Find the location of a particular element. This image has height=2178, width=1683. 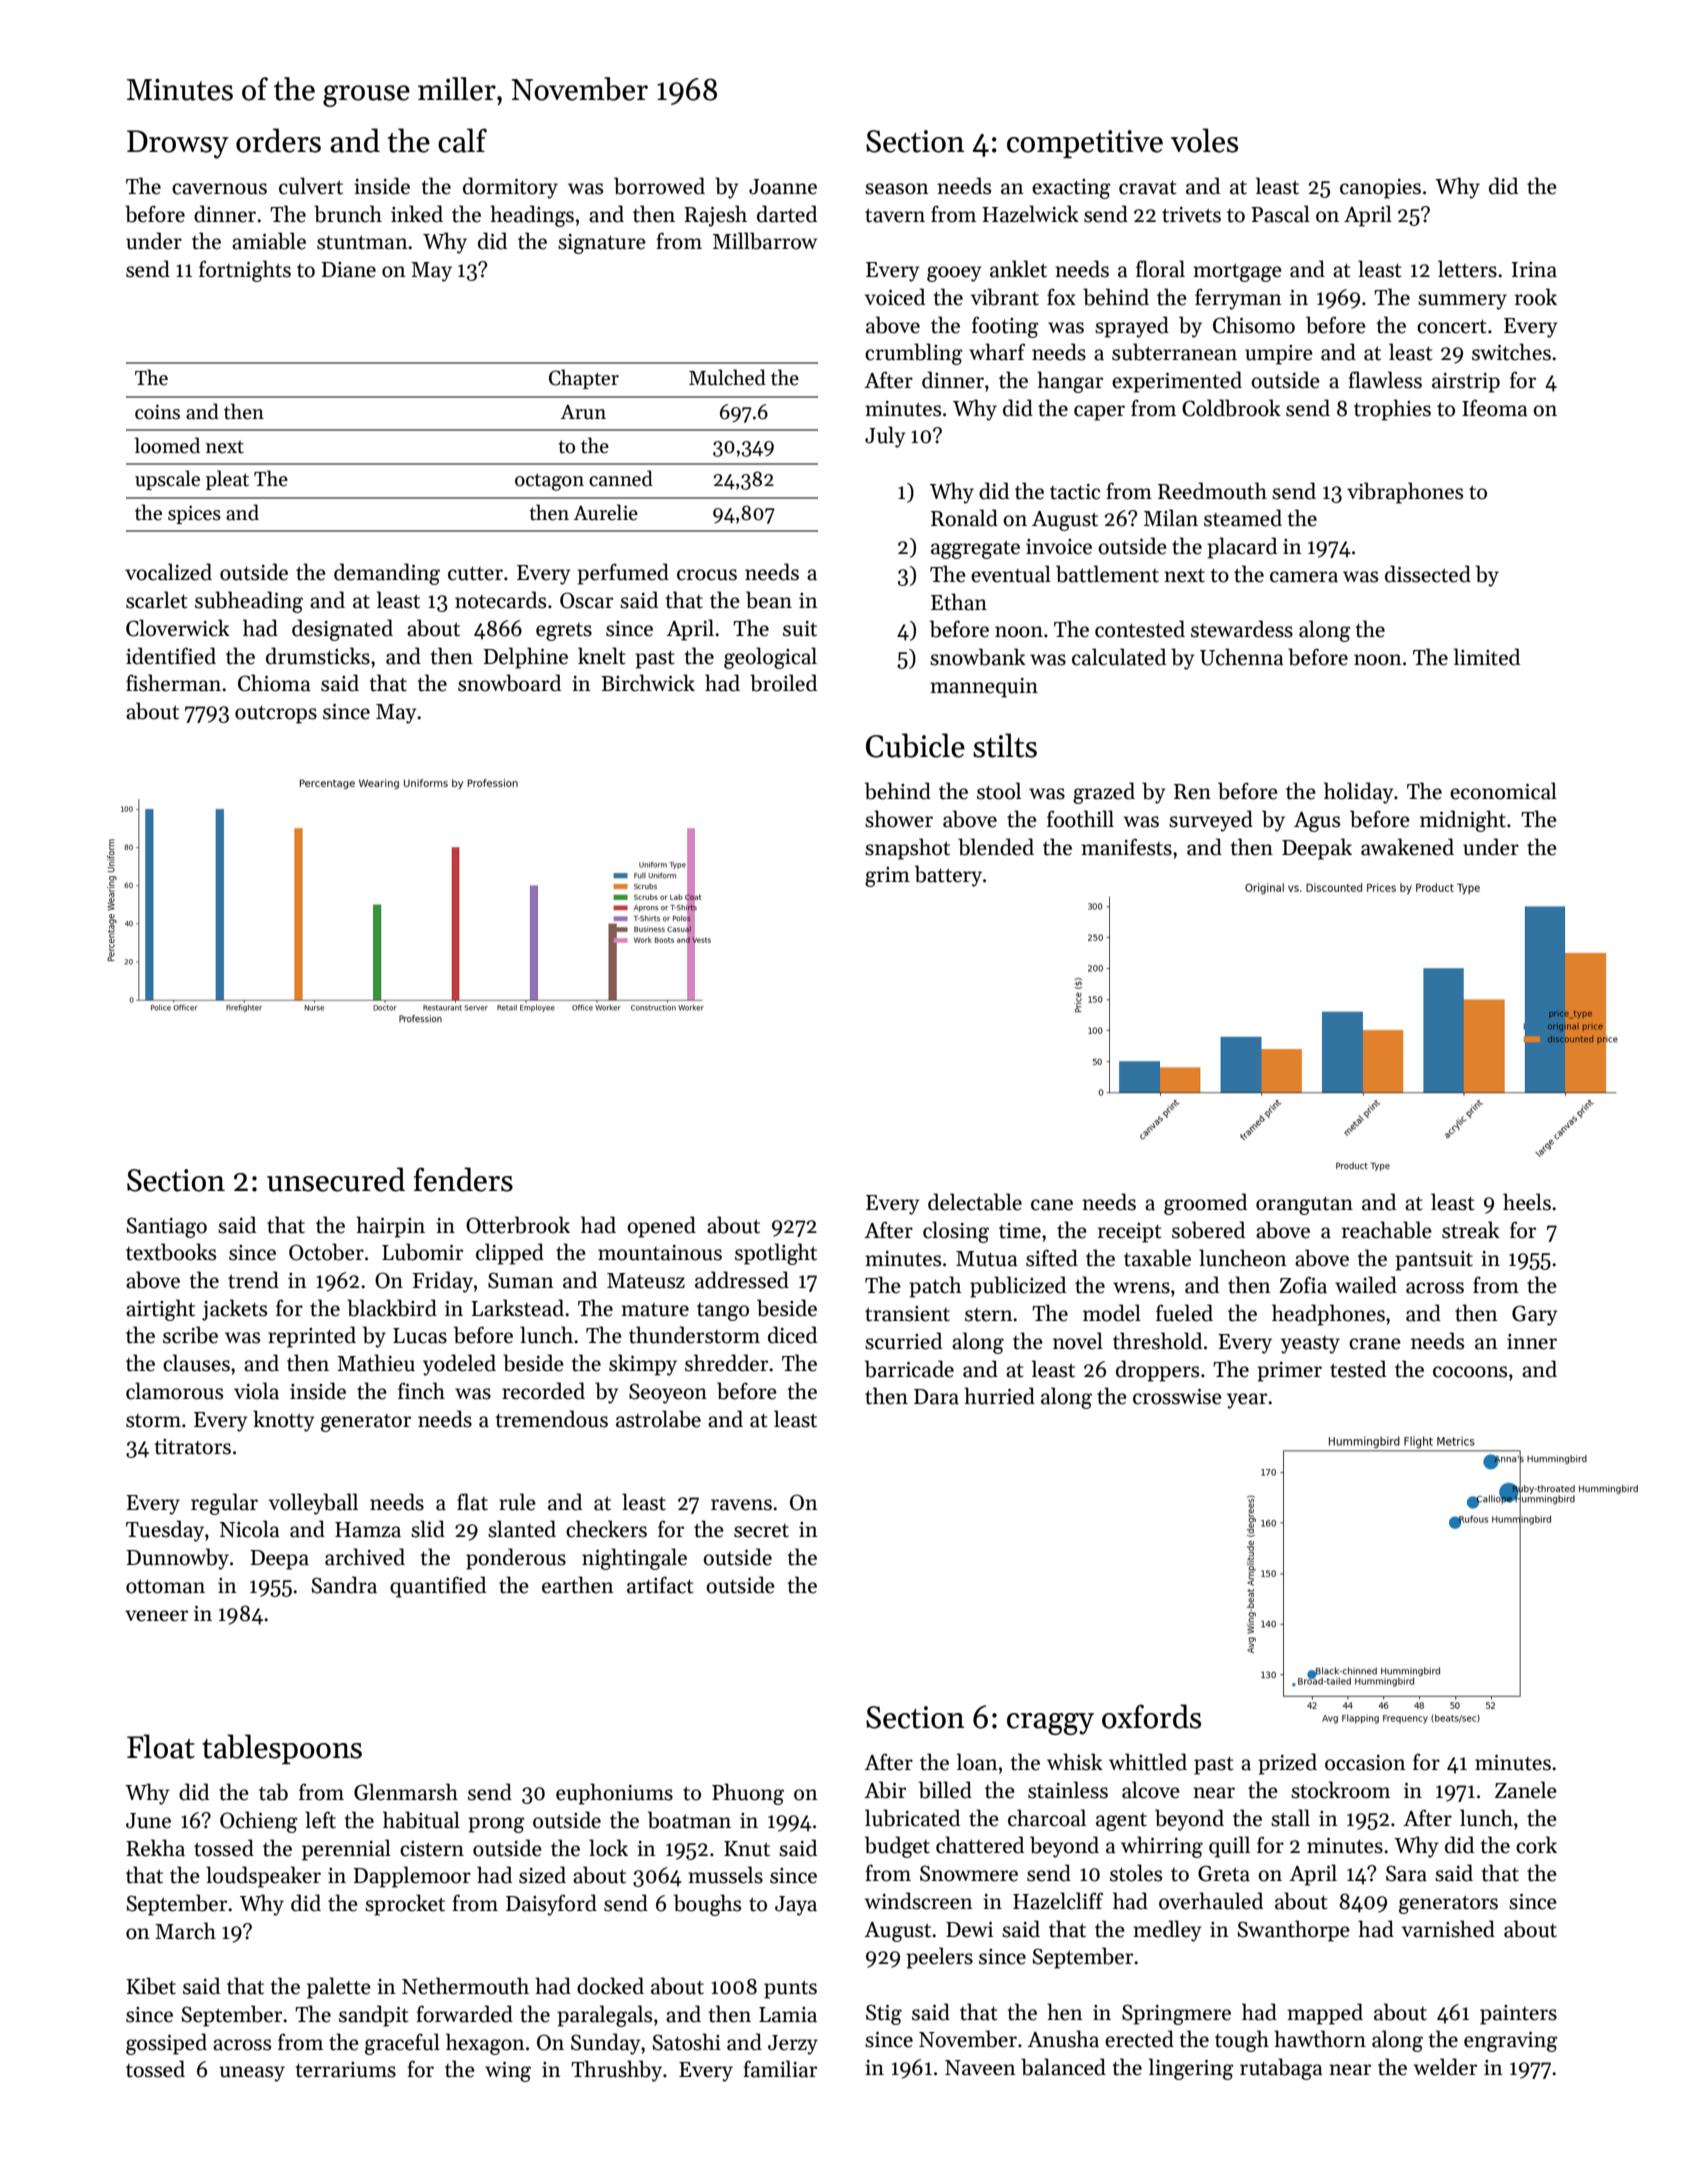

engraving is located at coordinates (1511, 2042).
